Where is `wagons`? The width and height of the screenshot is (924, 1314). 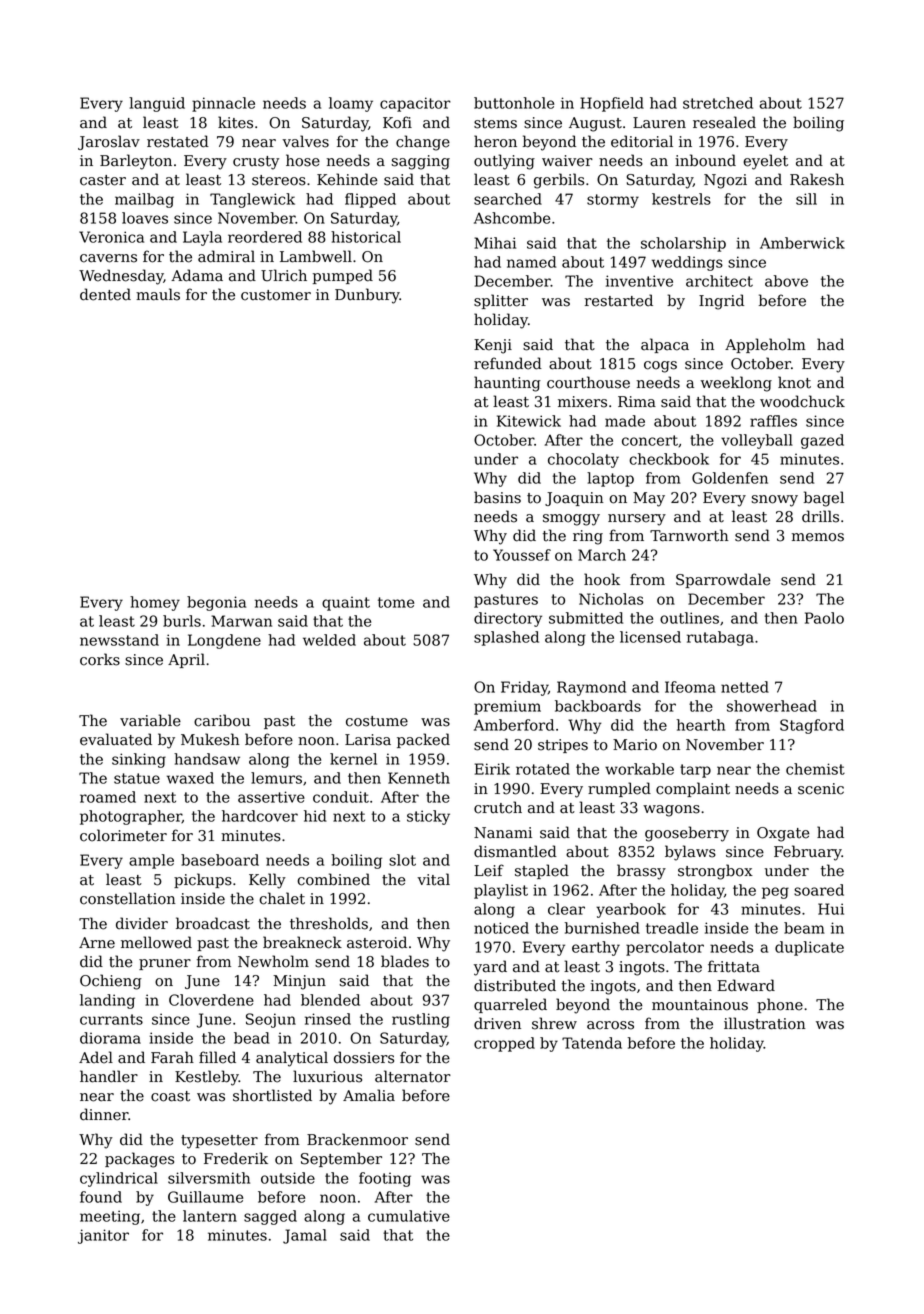
wagons is located at coordinates (671, 811).
